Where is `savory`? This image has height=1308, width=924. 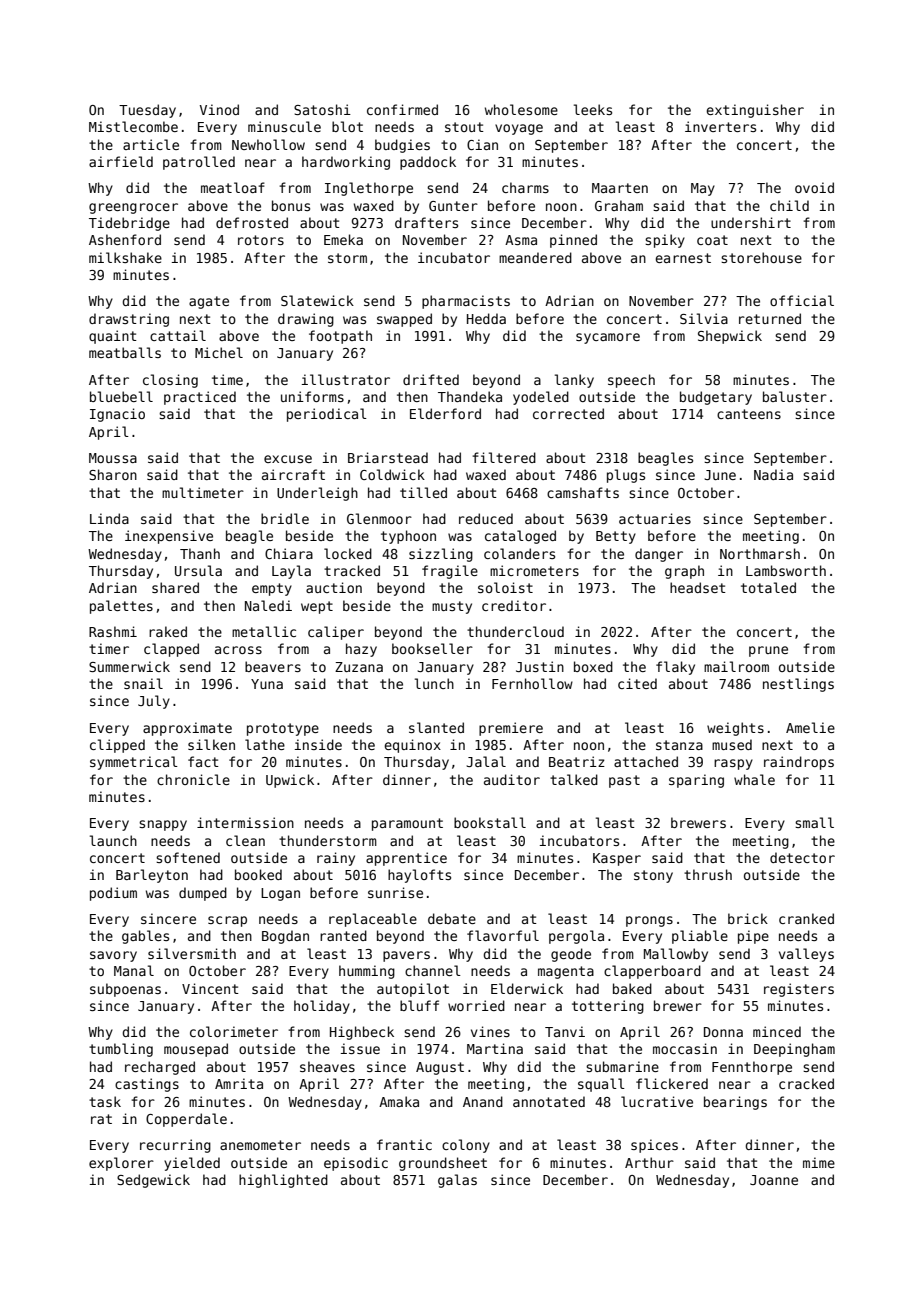 savory is located at coordinates (113, 956).
